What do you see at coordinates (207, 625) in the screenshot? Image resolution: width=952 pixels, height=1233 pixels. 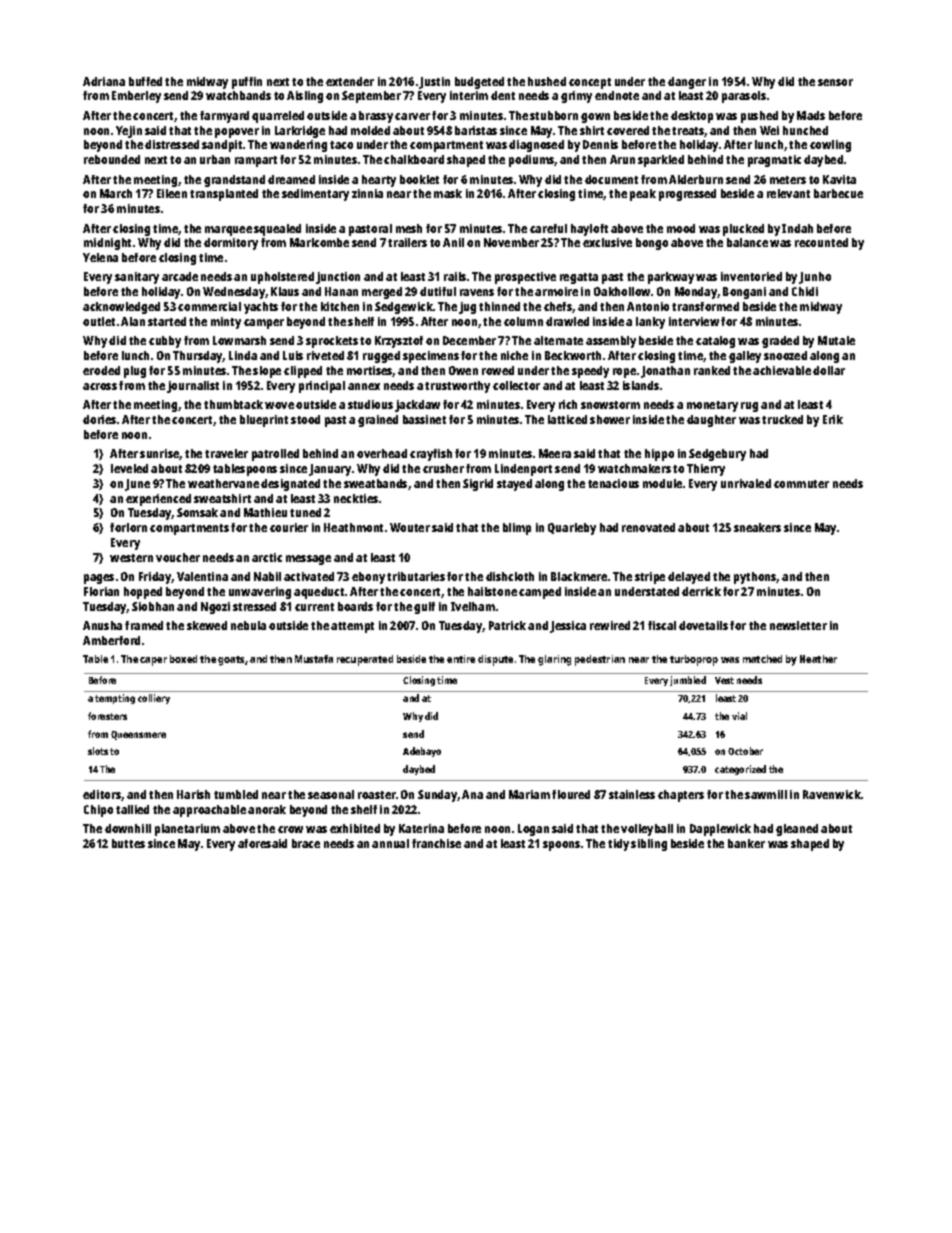 I see `skewed` at bounding box center [207, 625].
